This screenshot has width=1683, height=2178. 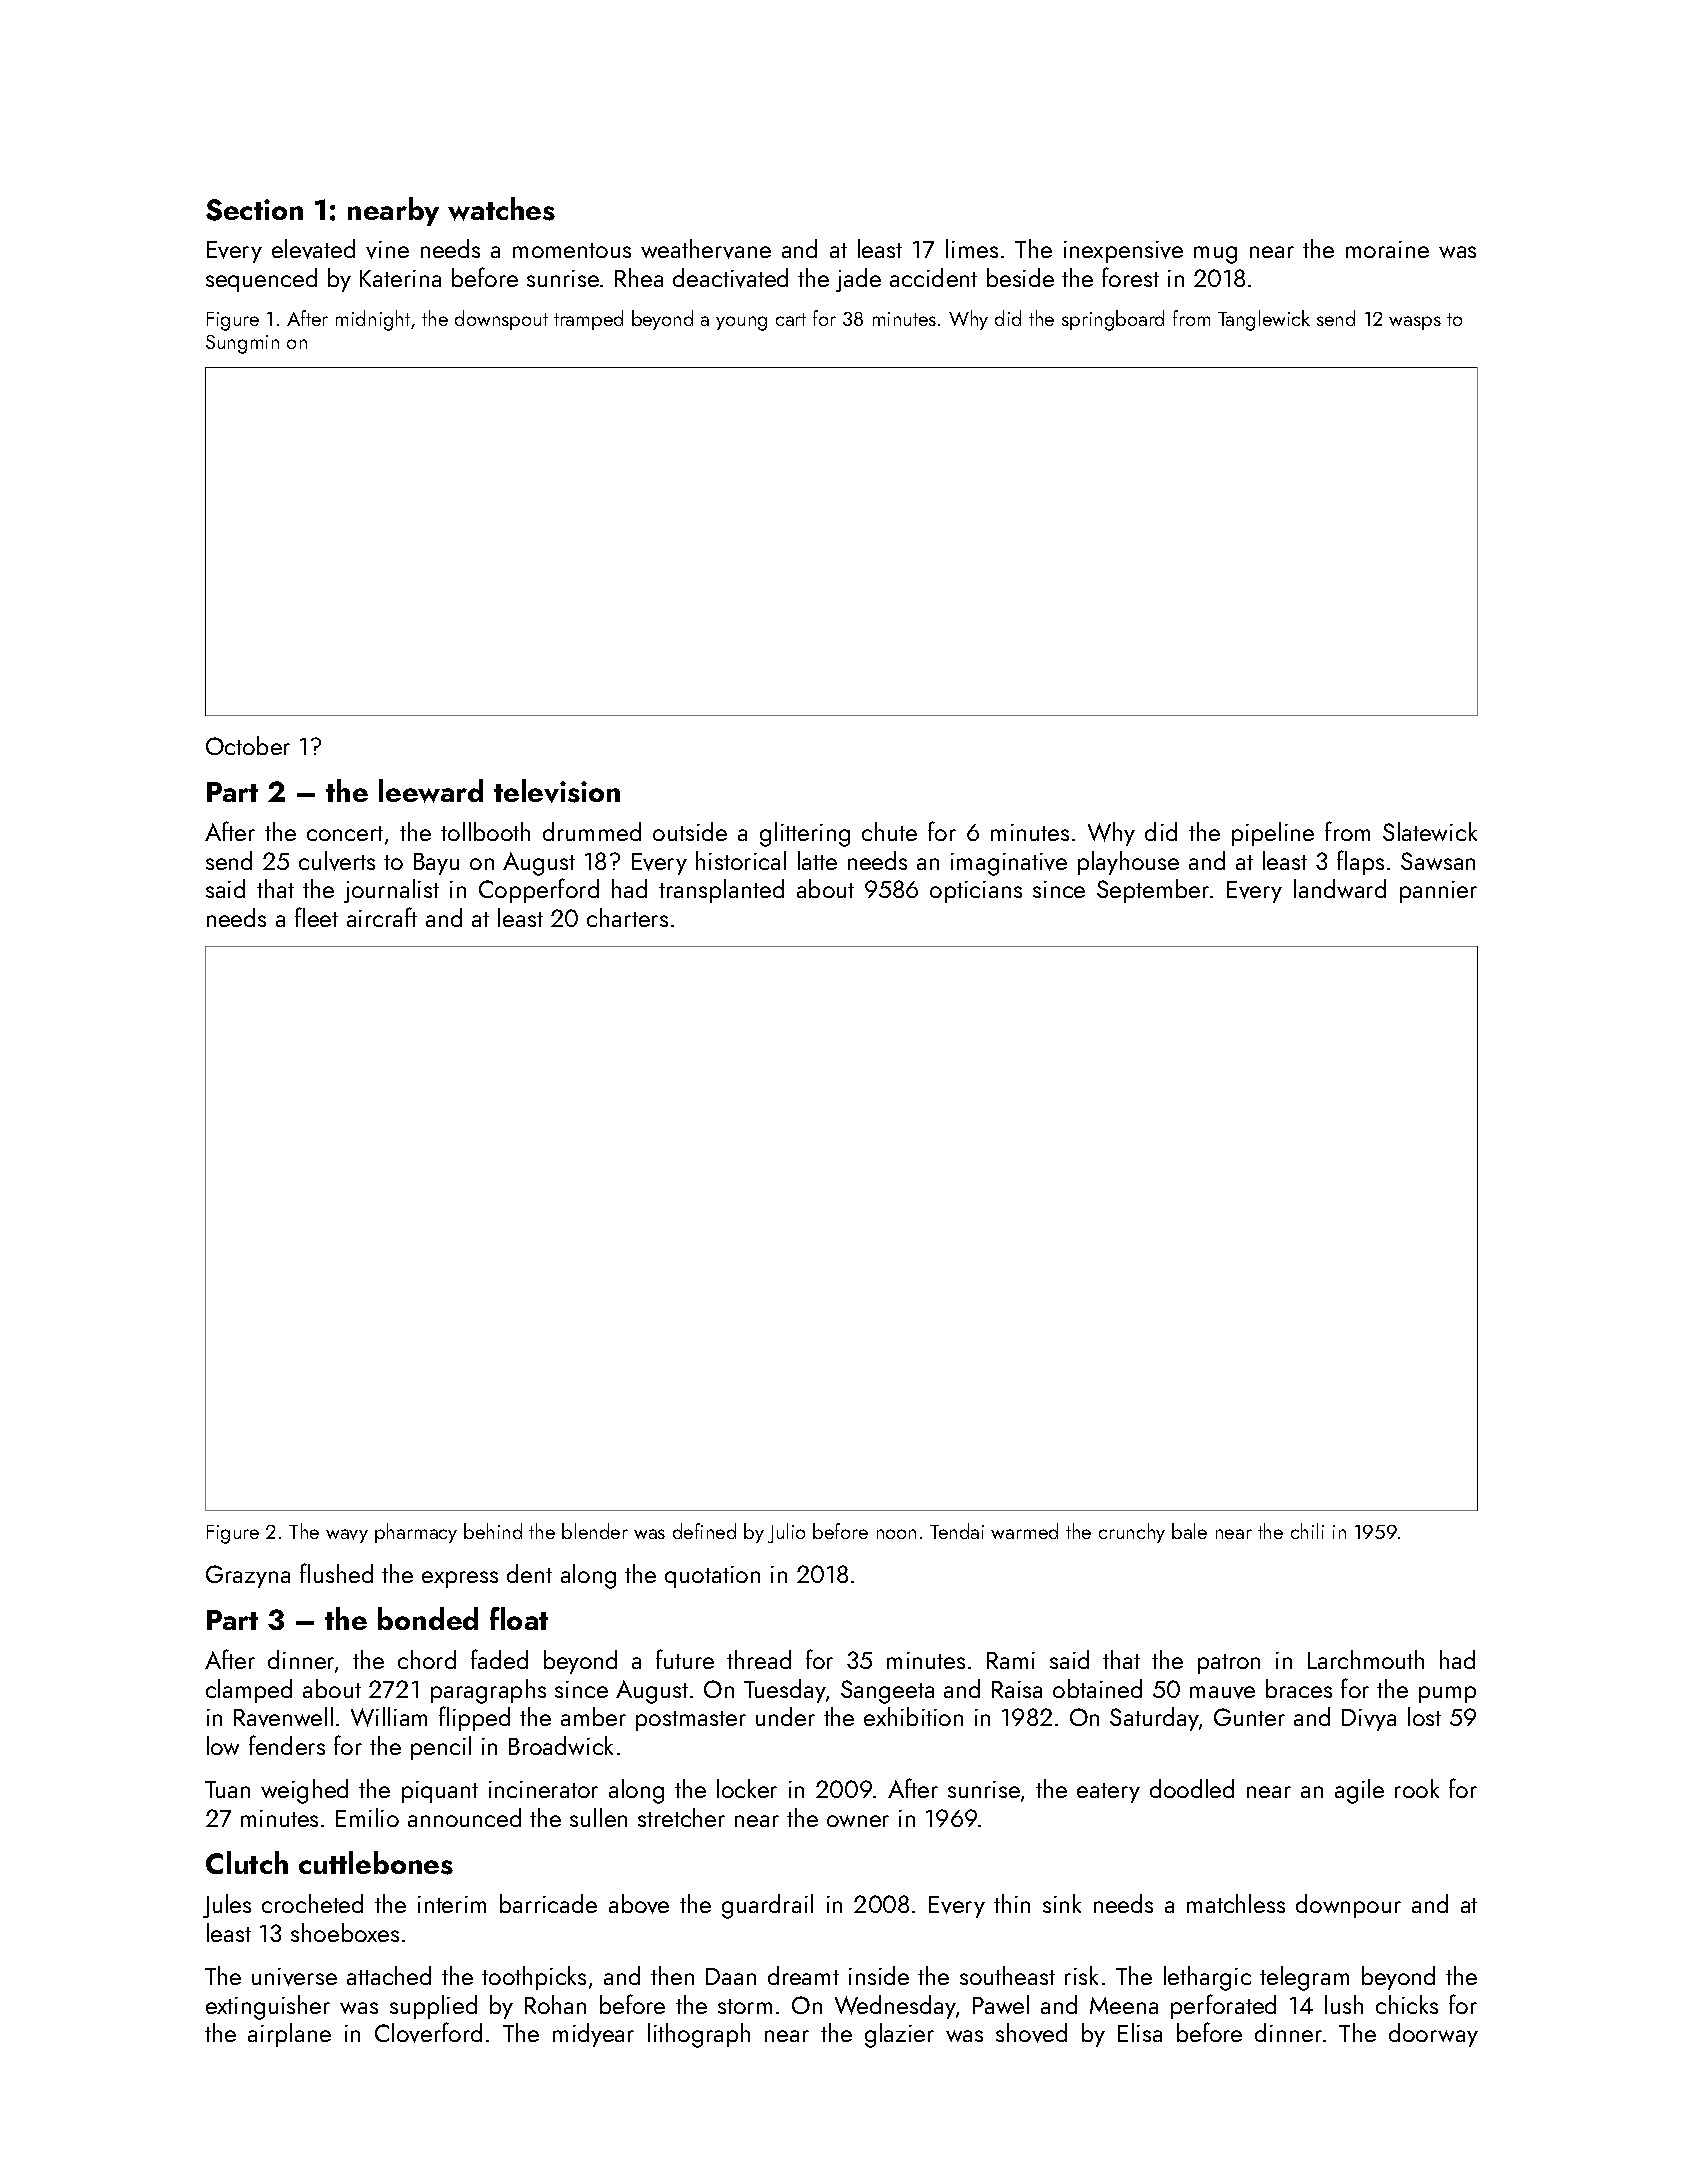 I want to click on drummed, so click(x=592, y=831).
